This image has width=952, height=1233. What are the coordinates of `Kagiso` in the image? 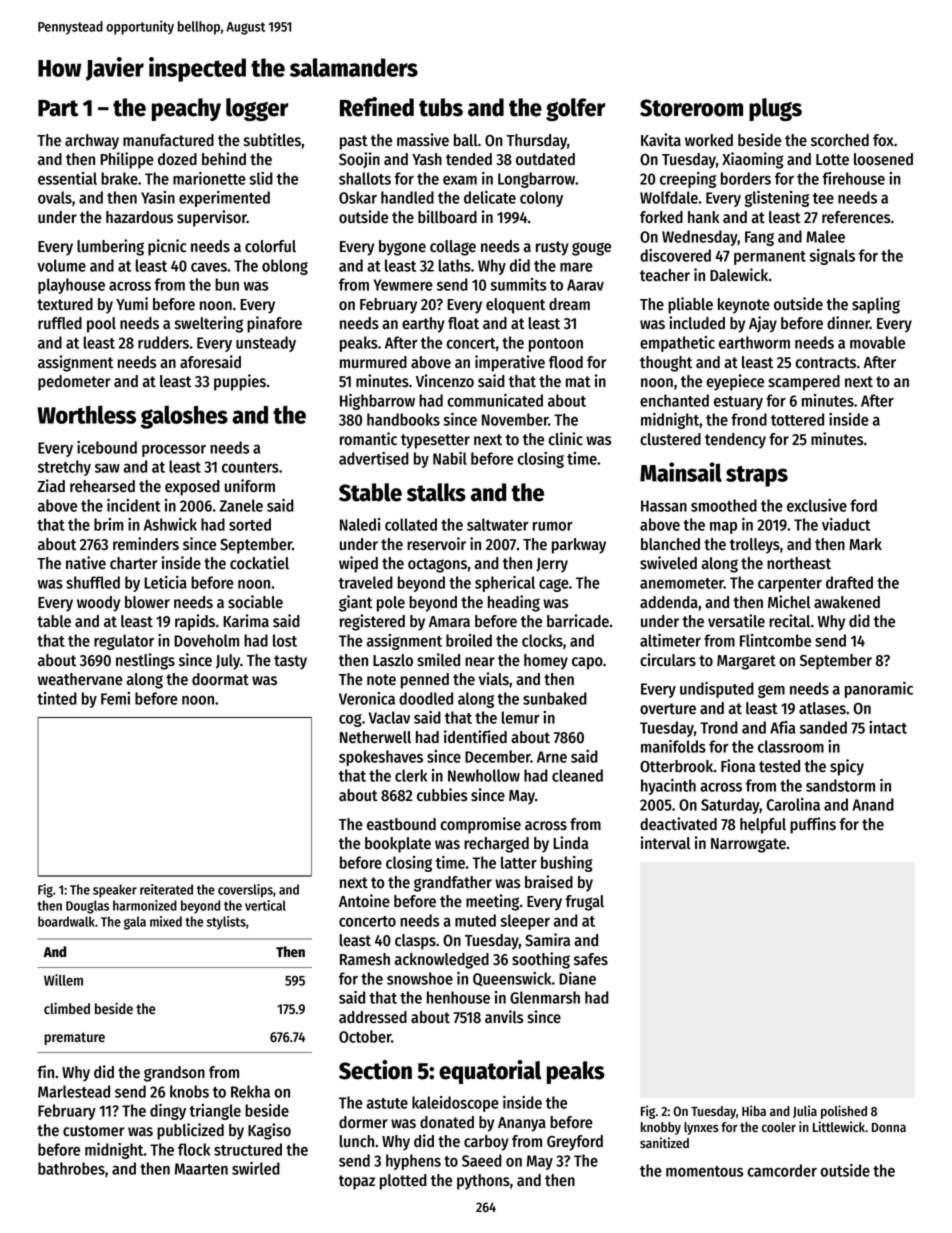 It's located at (269, 1131).
